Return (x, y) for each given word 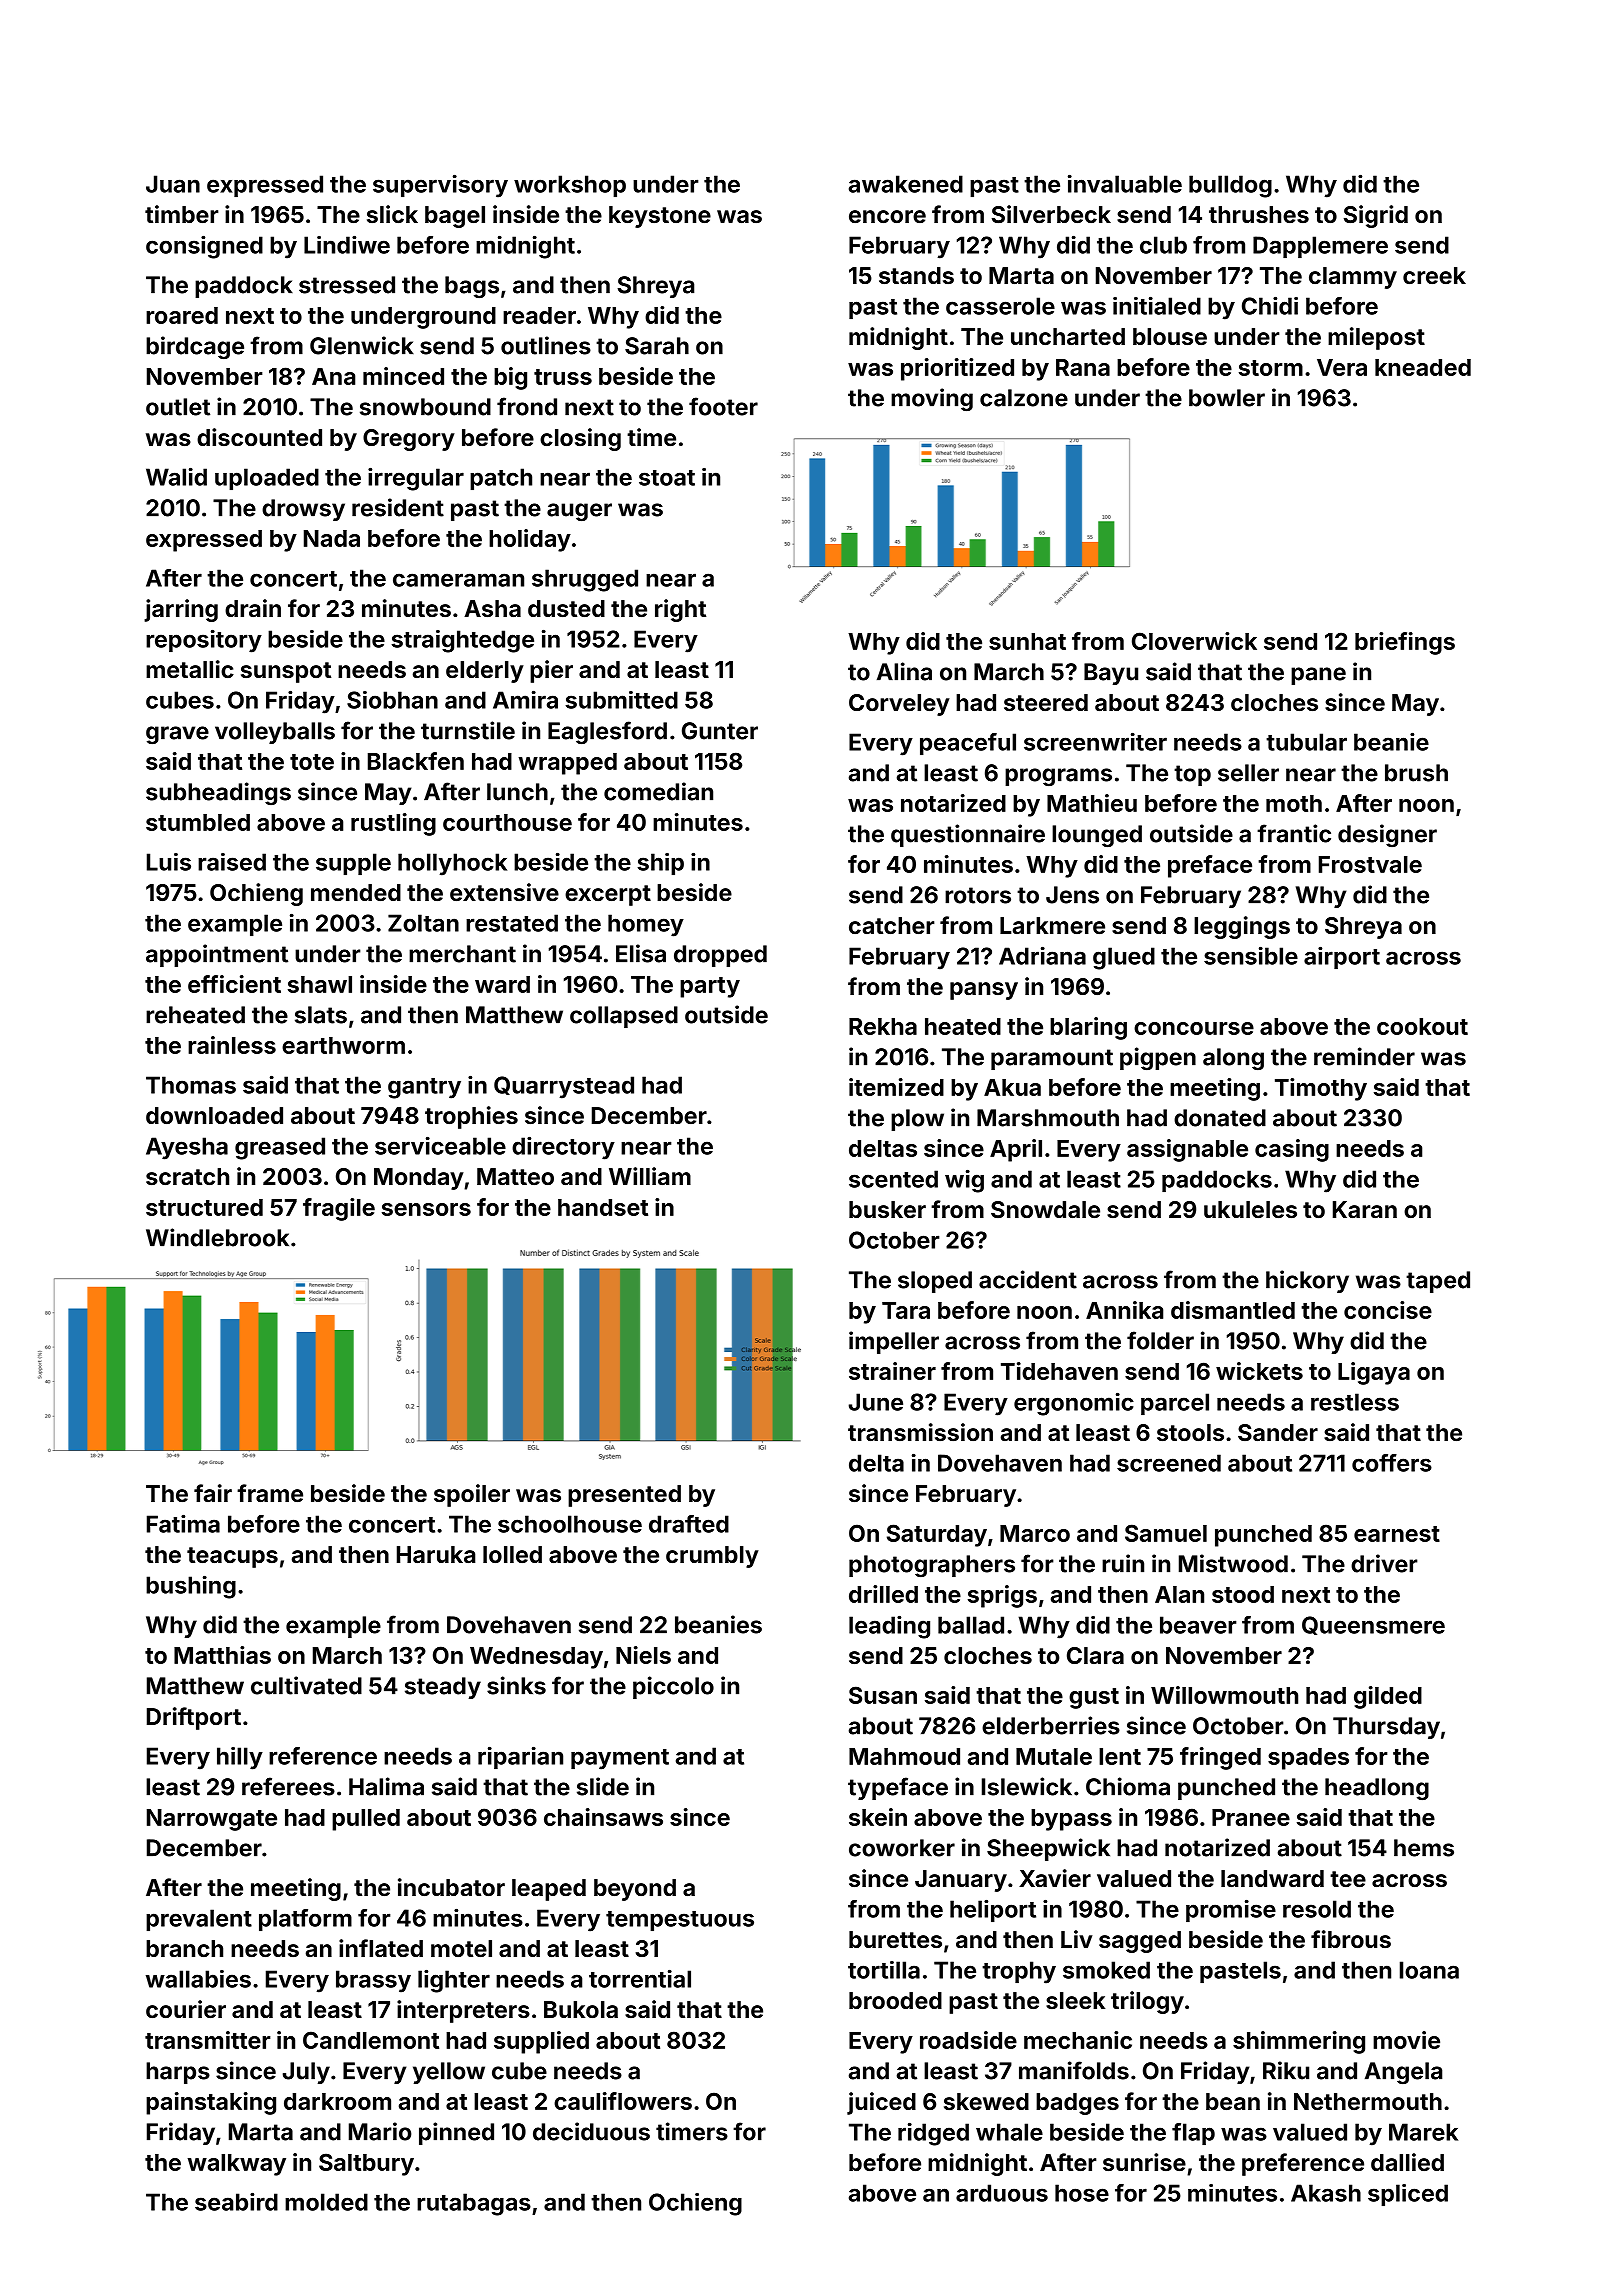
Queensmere (1373, 1625)
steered (1046, 702)
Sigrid (1376, 216)
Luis (169, 862)
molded (326, 2202)
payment (620, 1759)
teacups (232, 1557)
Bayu (1111, 674)
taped (1438, 1282)
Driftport (194, 1718)
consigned (204, 247)
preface (1210, 866)
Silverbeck (1051, 214)
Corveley (899, 705)
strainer (892, 1371)
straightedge (463, 641)
